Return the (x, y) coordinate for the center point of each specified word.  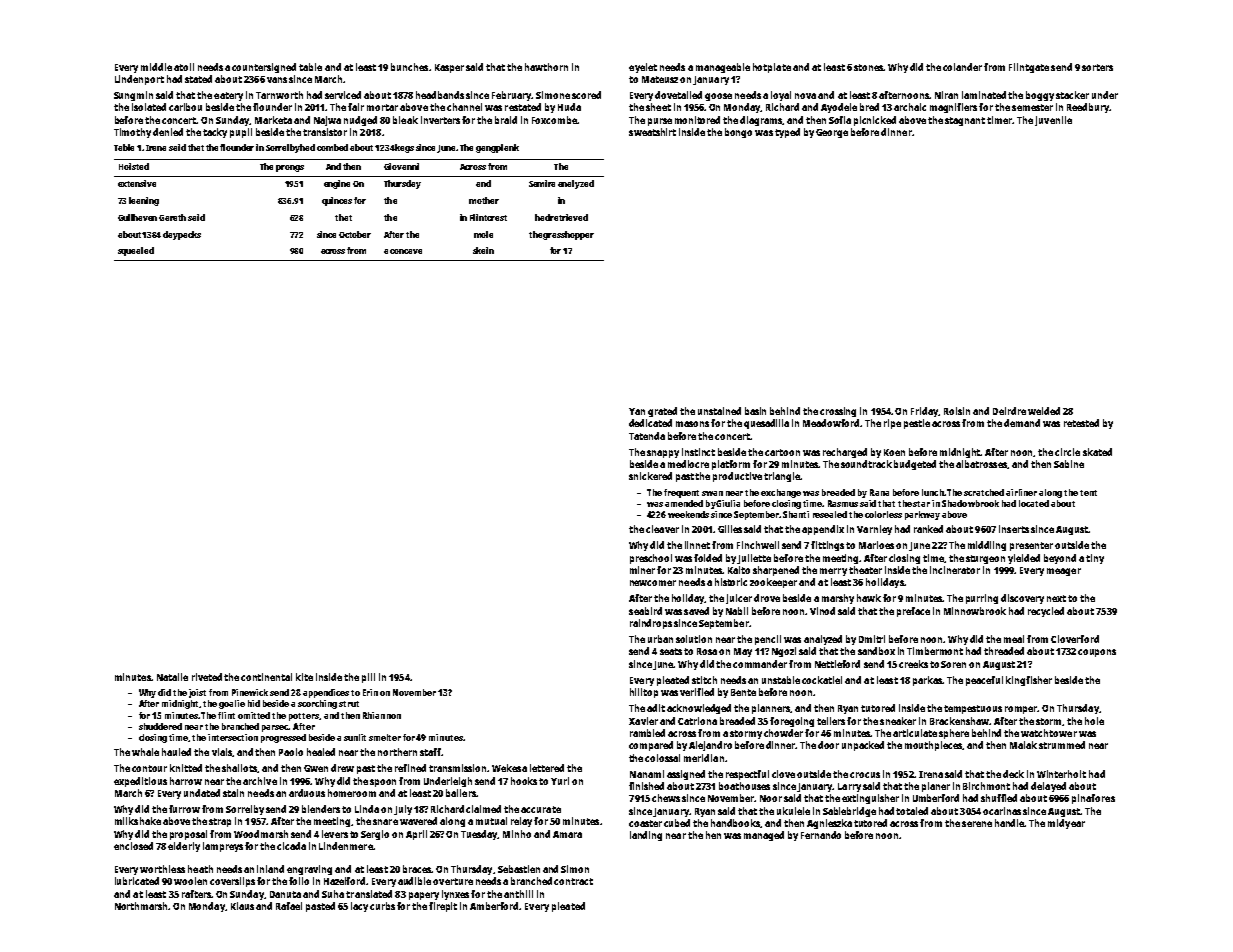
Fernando (821, 835)
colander (962, 67)
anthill (518, 894)
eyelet (643, 68)
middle (156, 67)
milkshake (138, 821)
